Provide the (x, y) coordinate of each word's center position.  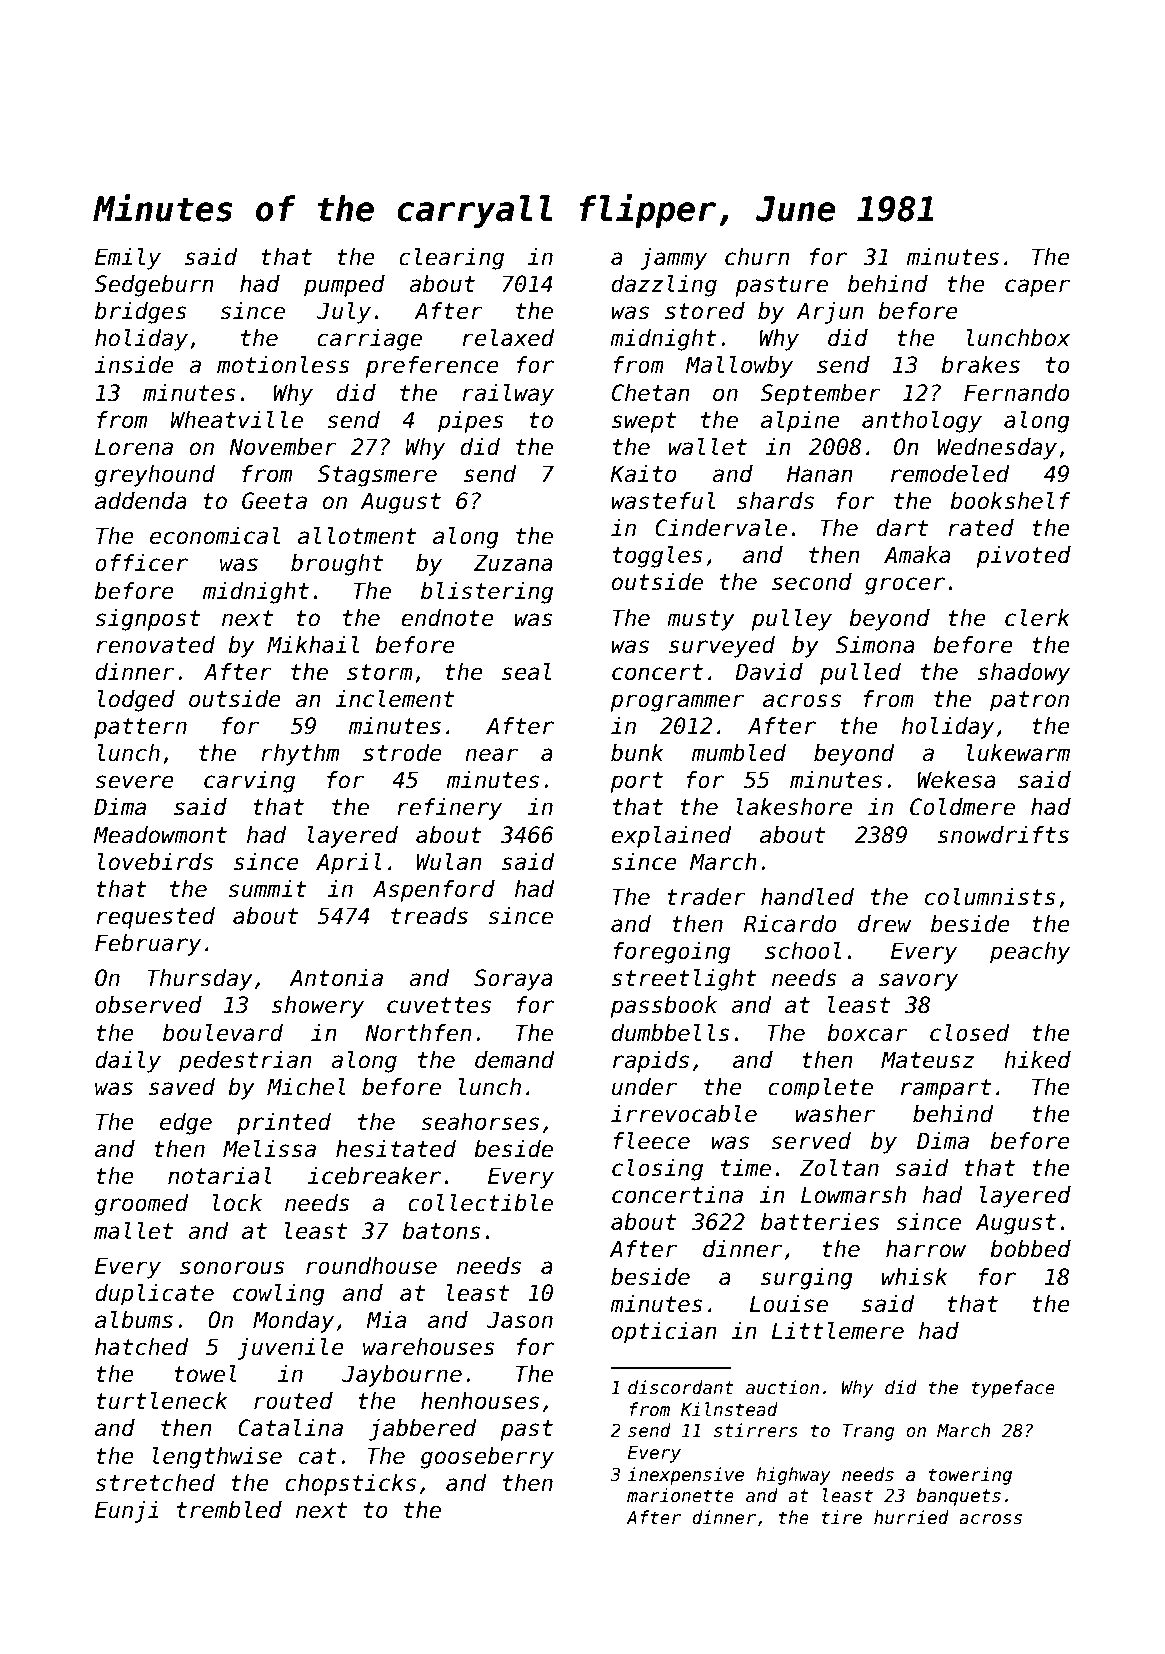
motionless (283, 365)
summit (267, 889)
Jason (520, 1320)
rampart (946, 1089)
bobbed (1030, 1249)
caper (1037, 288)
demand (514, 1060)
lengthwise (217, 1458)
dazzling (664, 286)
